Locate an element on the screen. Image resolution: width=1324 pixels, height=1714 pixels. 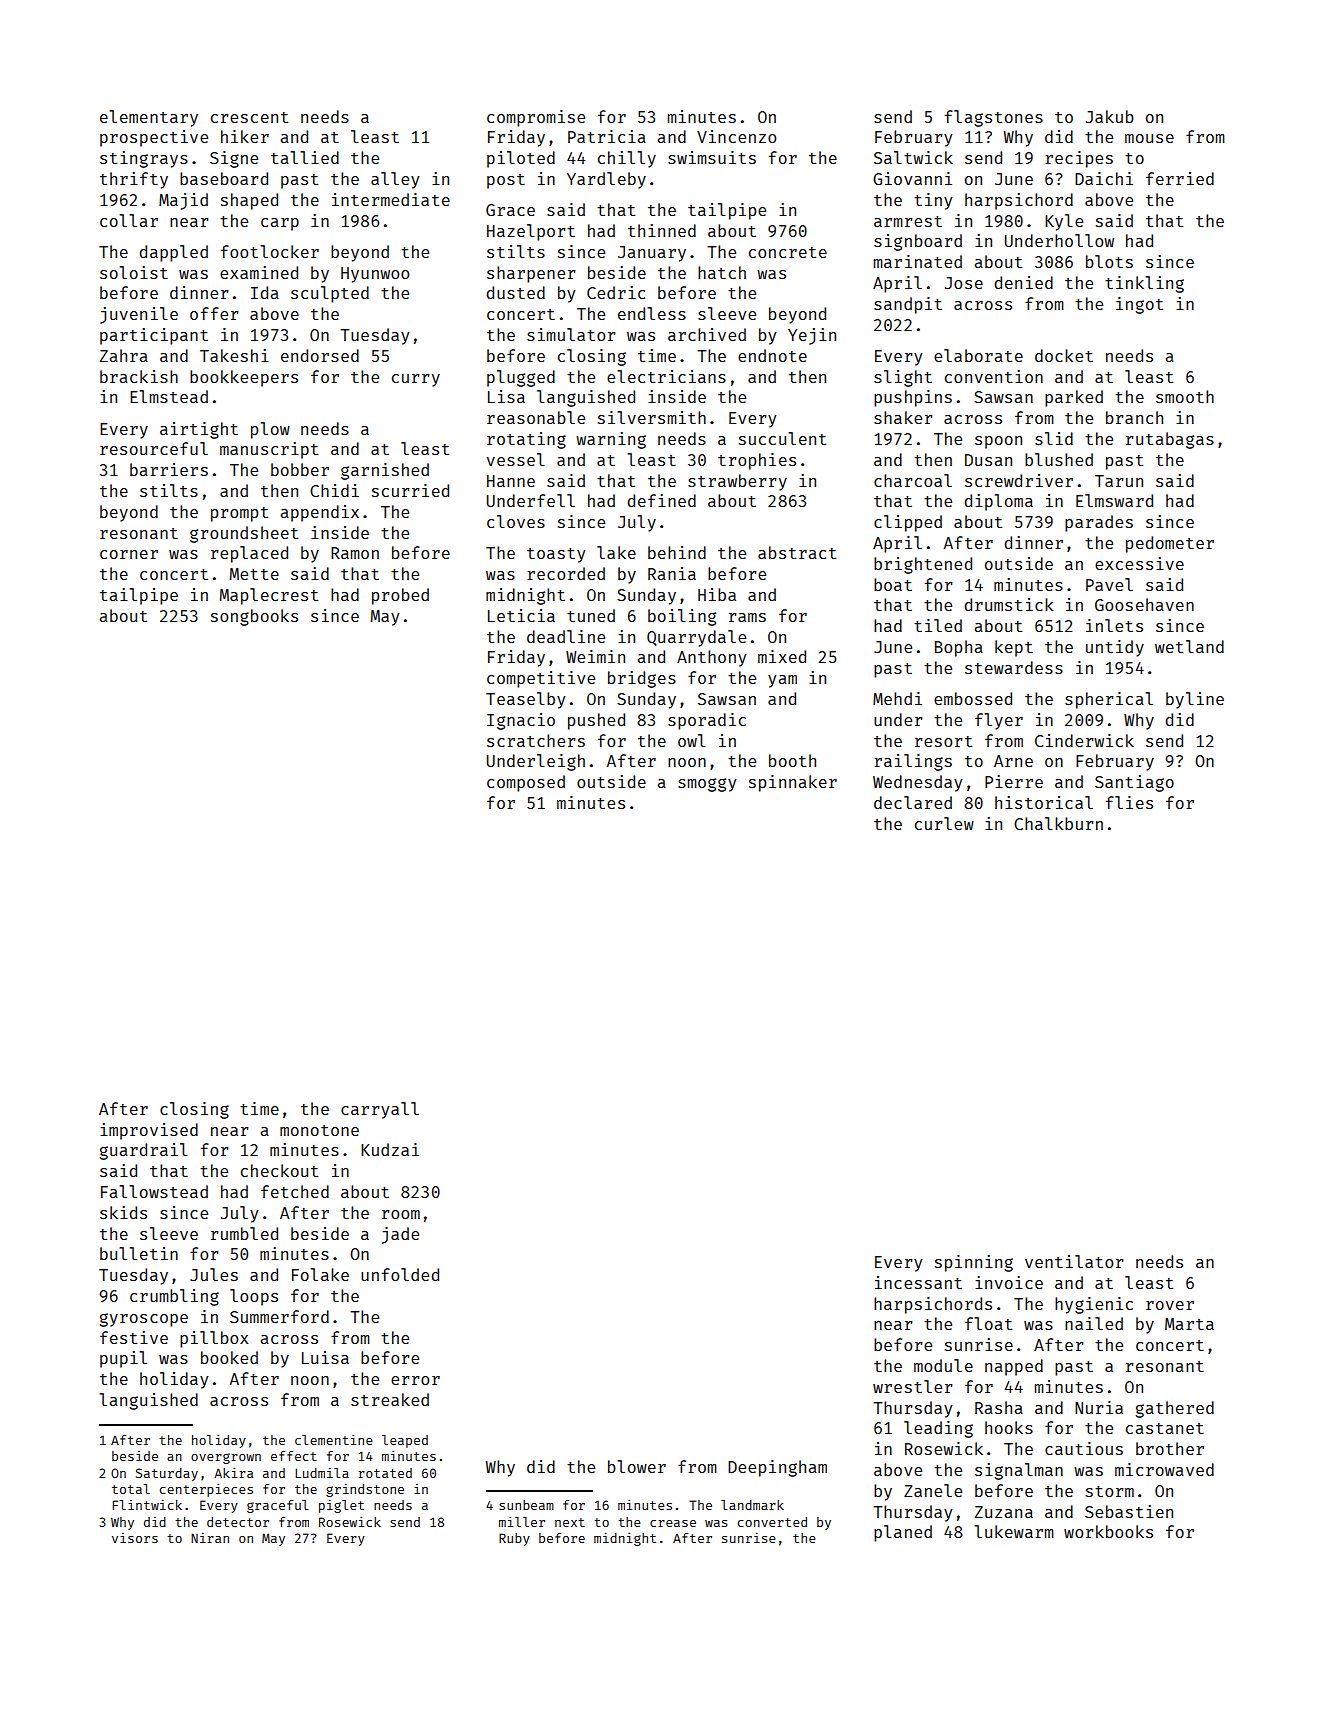
pedometer is located at coordinates (1170, 544).
